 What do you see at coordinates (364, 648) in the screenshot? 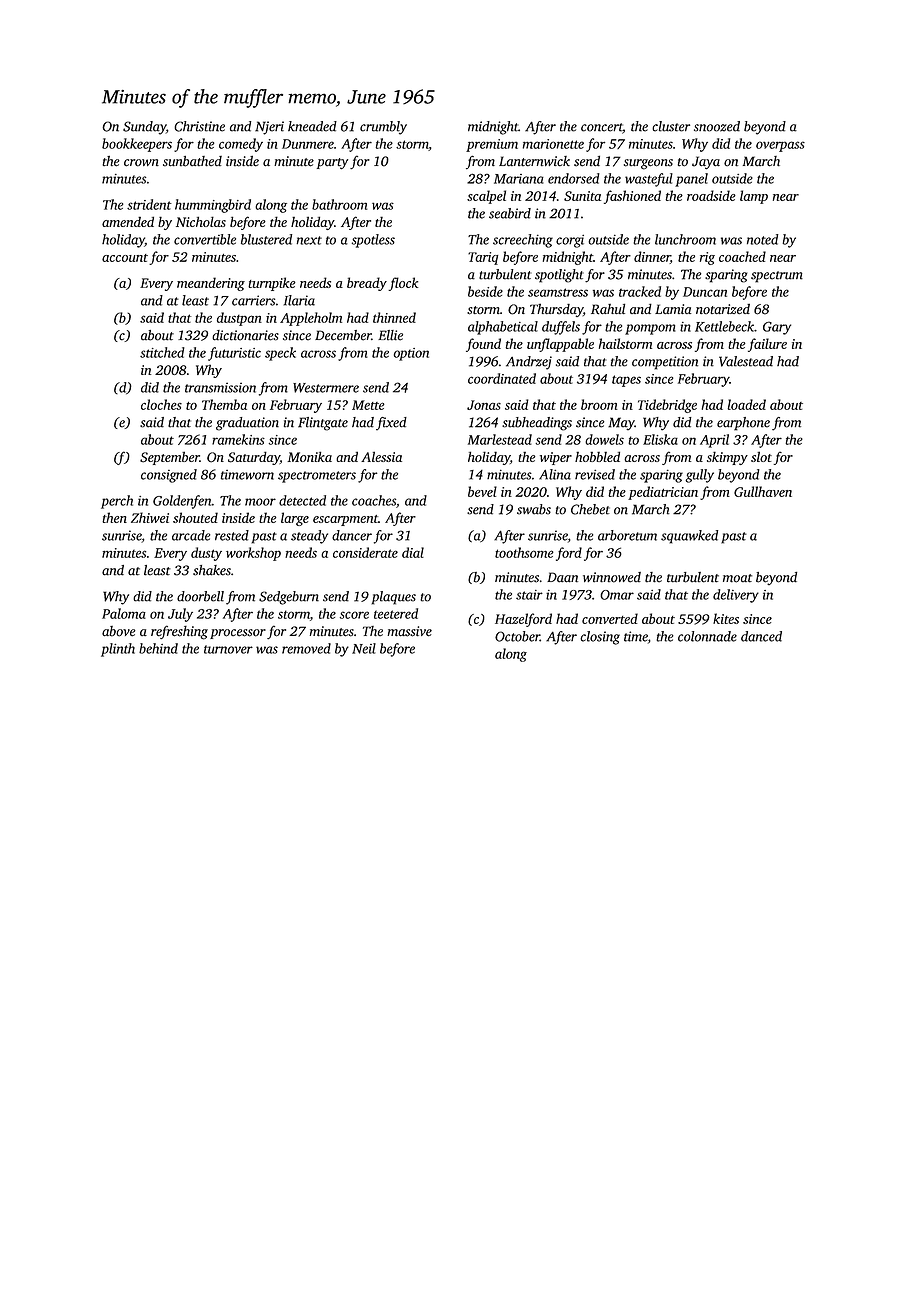
I see `Neil` at bounding box center [364, 648].
